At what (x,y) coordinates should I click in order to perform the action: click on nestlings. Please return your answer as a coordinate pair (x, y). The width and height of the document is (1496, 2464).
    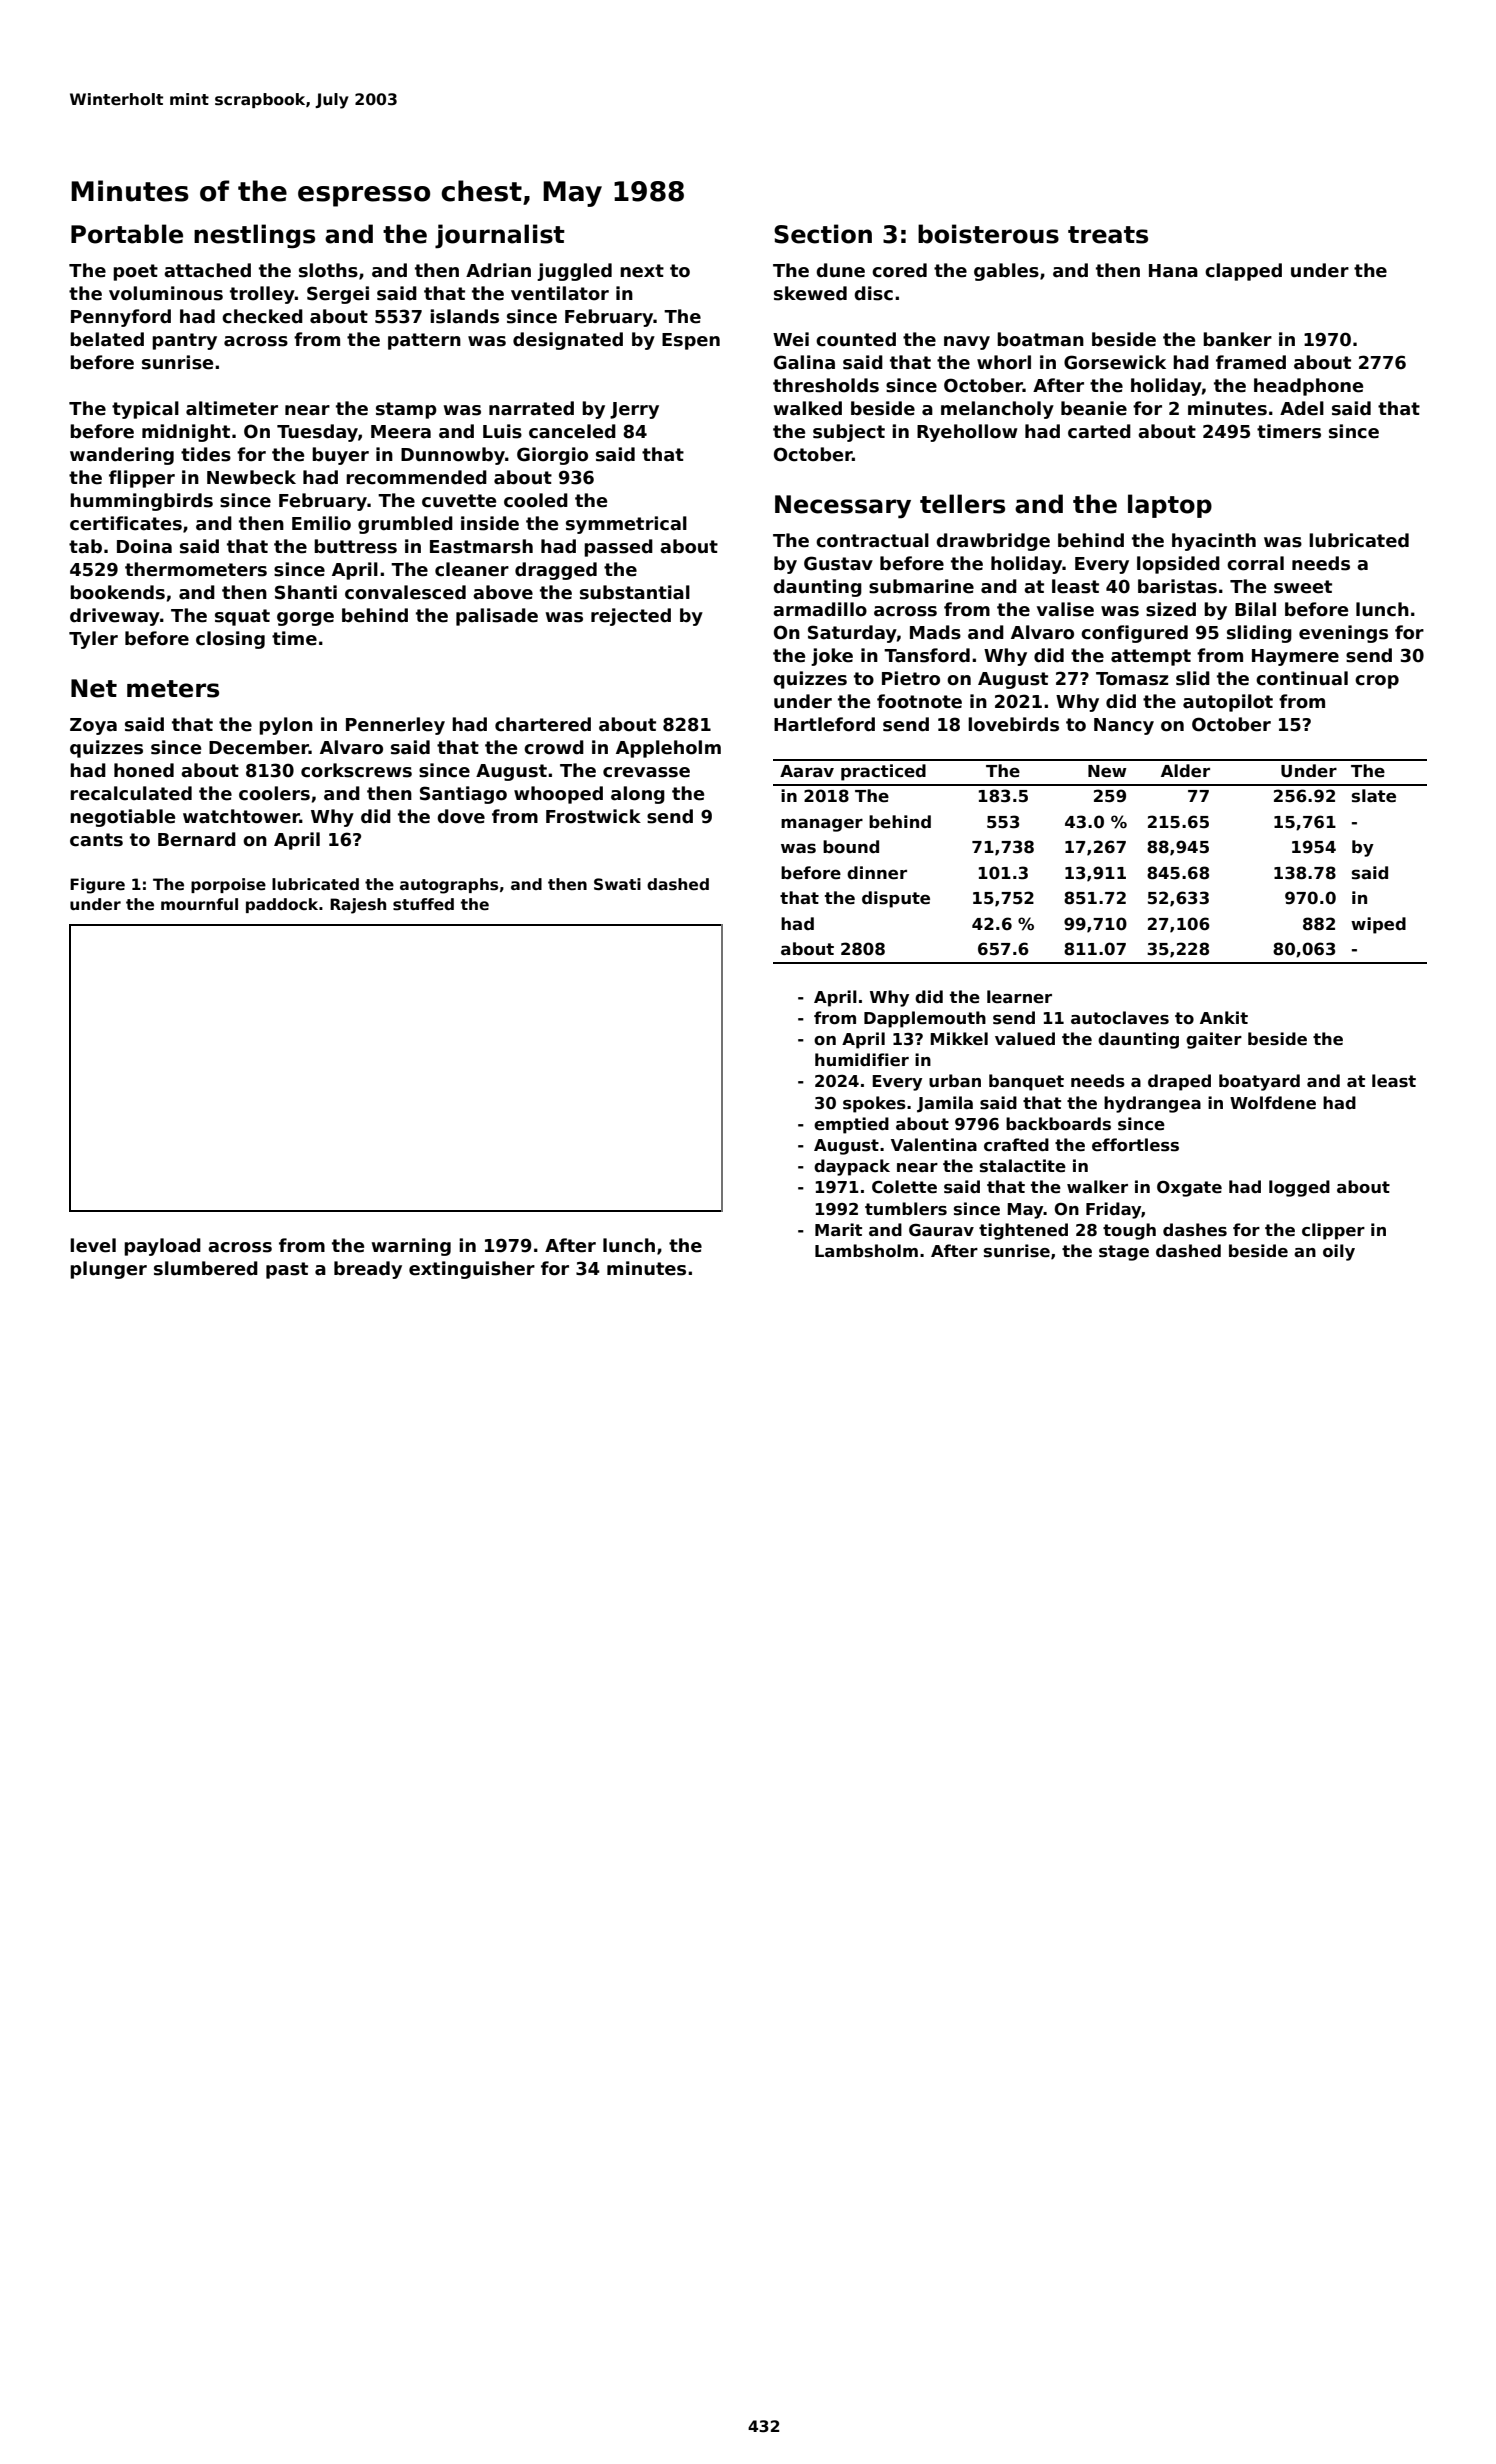
    Looking at the image, I should click on (254, 236).
